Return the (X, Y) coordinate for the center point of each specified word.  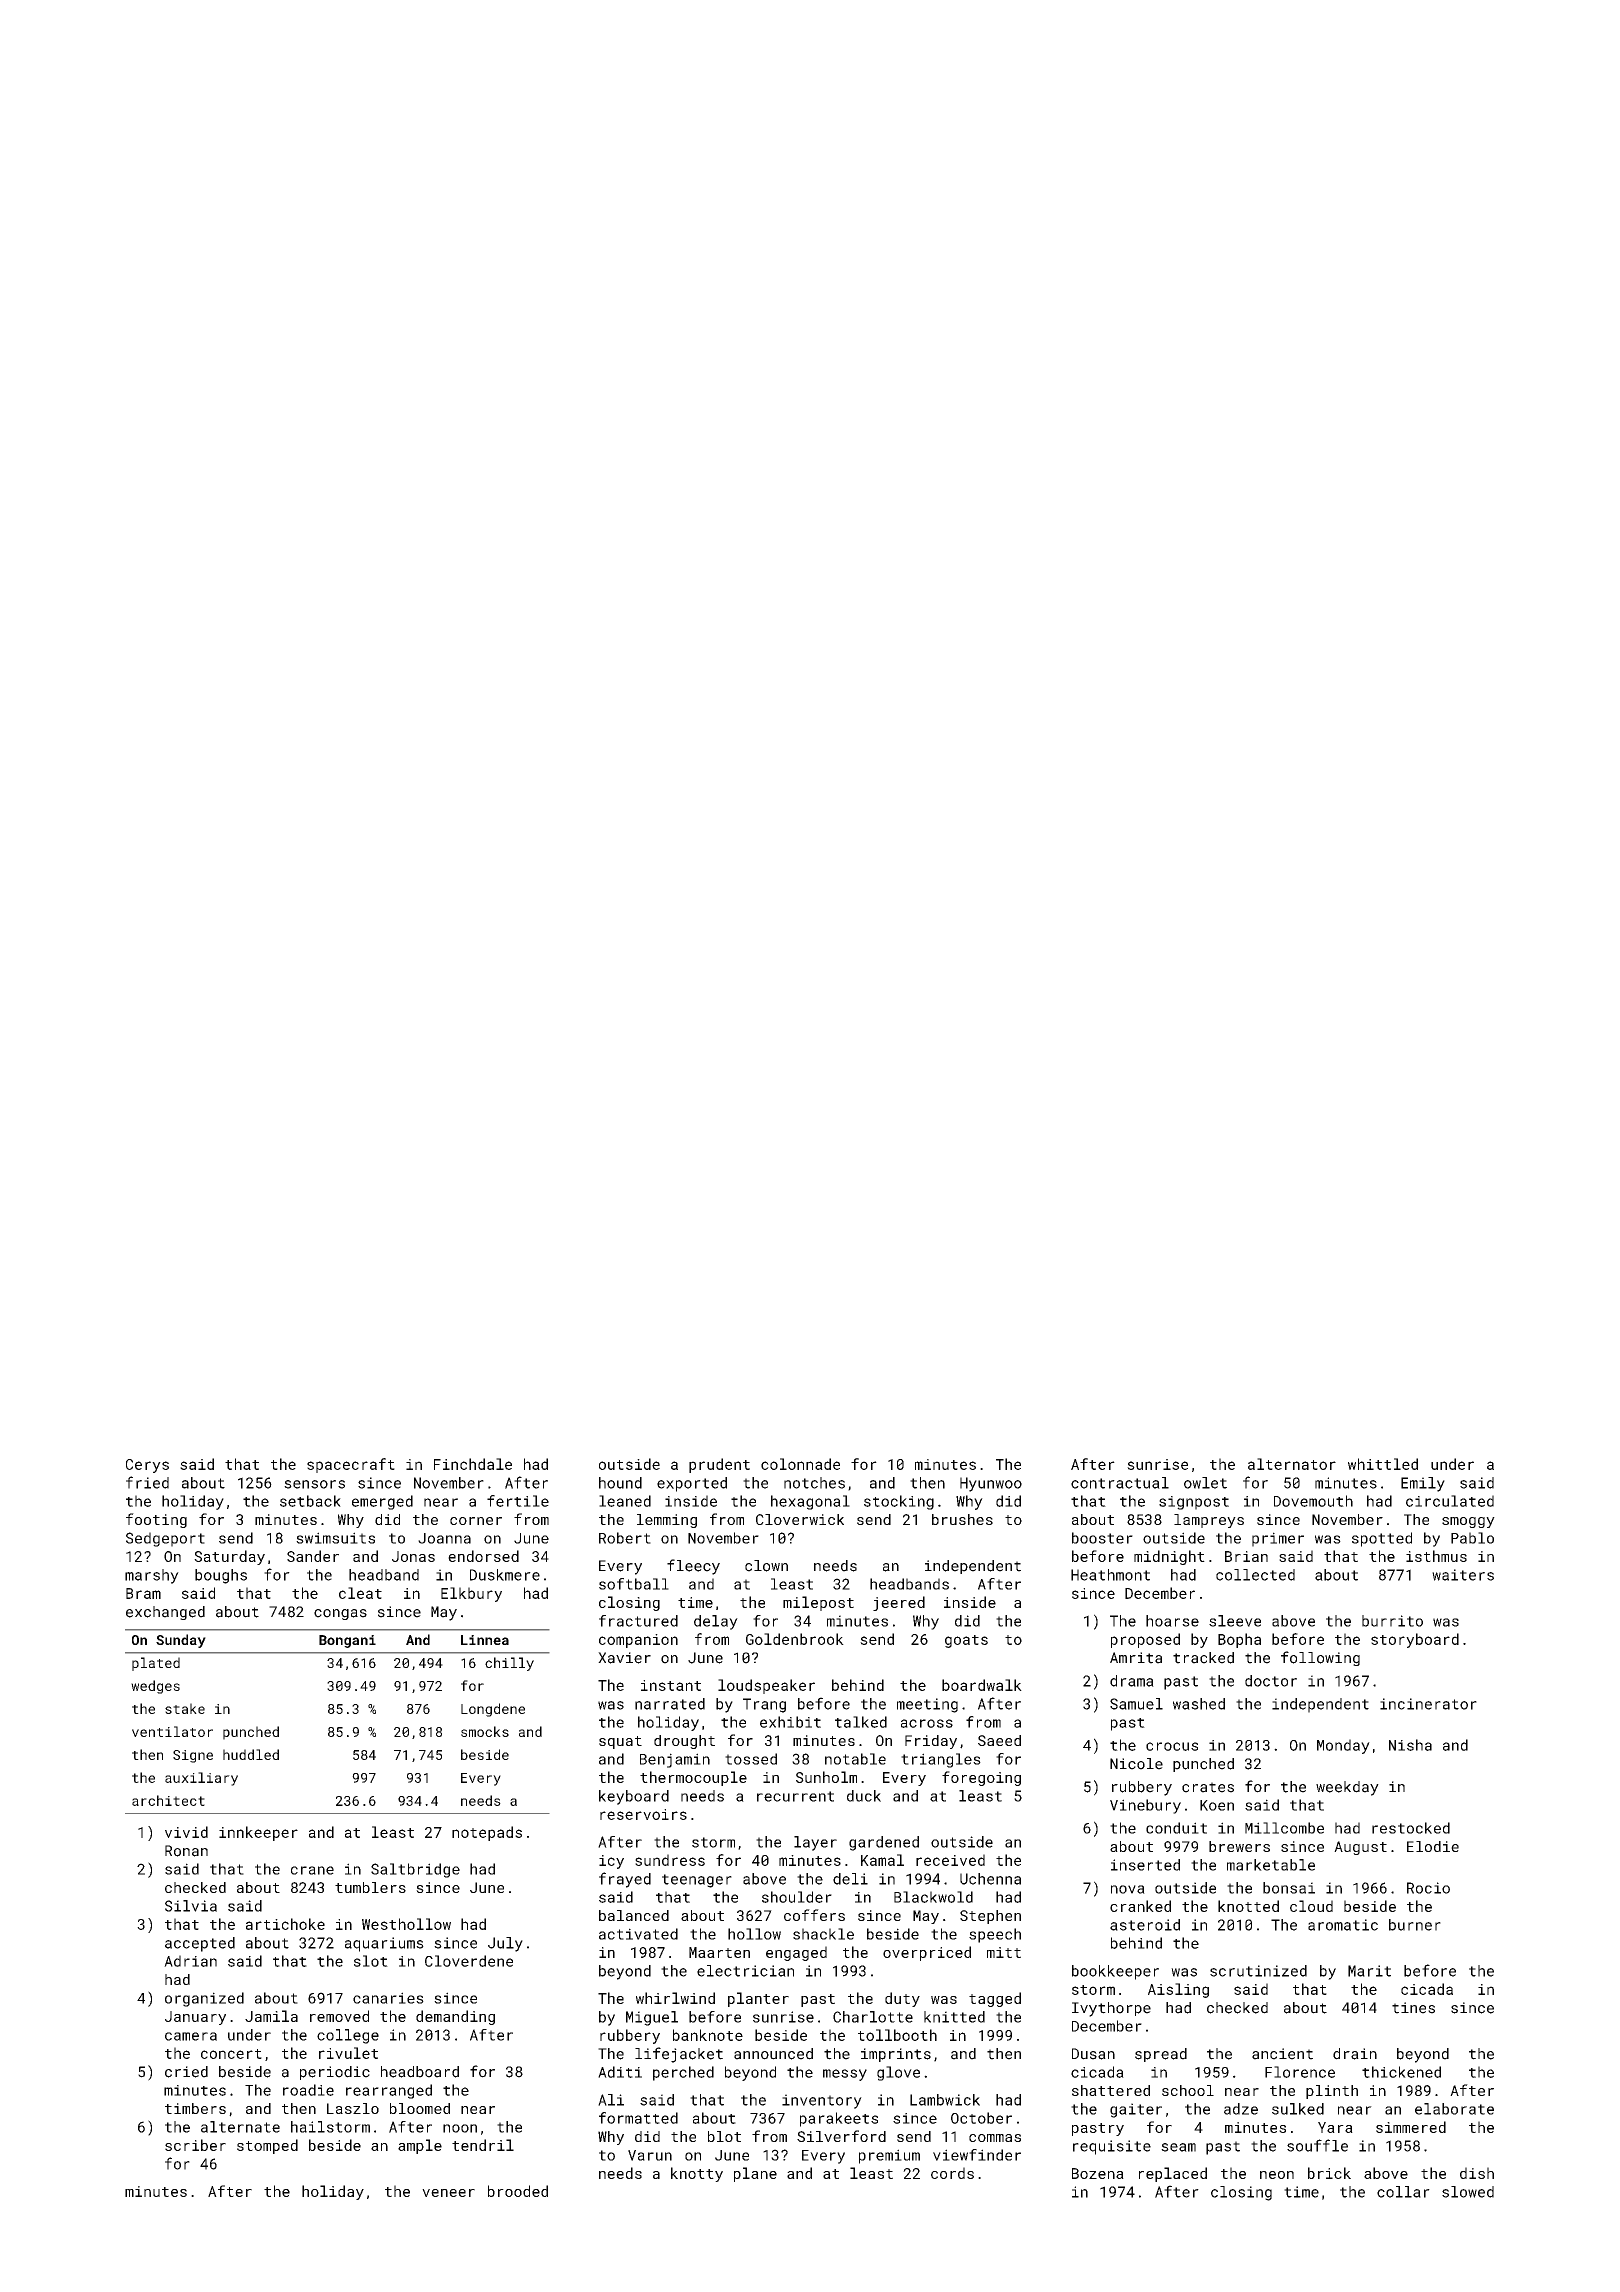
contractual (1120, 1483)
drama (1132, 1681)
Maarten (719, 1952)
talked (861, 1722)
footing (156, 1520)
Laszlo (353, 2108)
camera (191, 2036)
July (505, 1944)
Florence (1300, 2072)
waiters (1463, 1575)
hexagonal (810, 1502)
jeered (899, 1603)
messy (845, 2075)
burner (1415, 1925)
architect (168, 1800)
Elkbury (471, 1594)
